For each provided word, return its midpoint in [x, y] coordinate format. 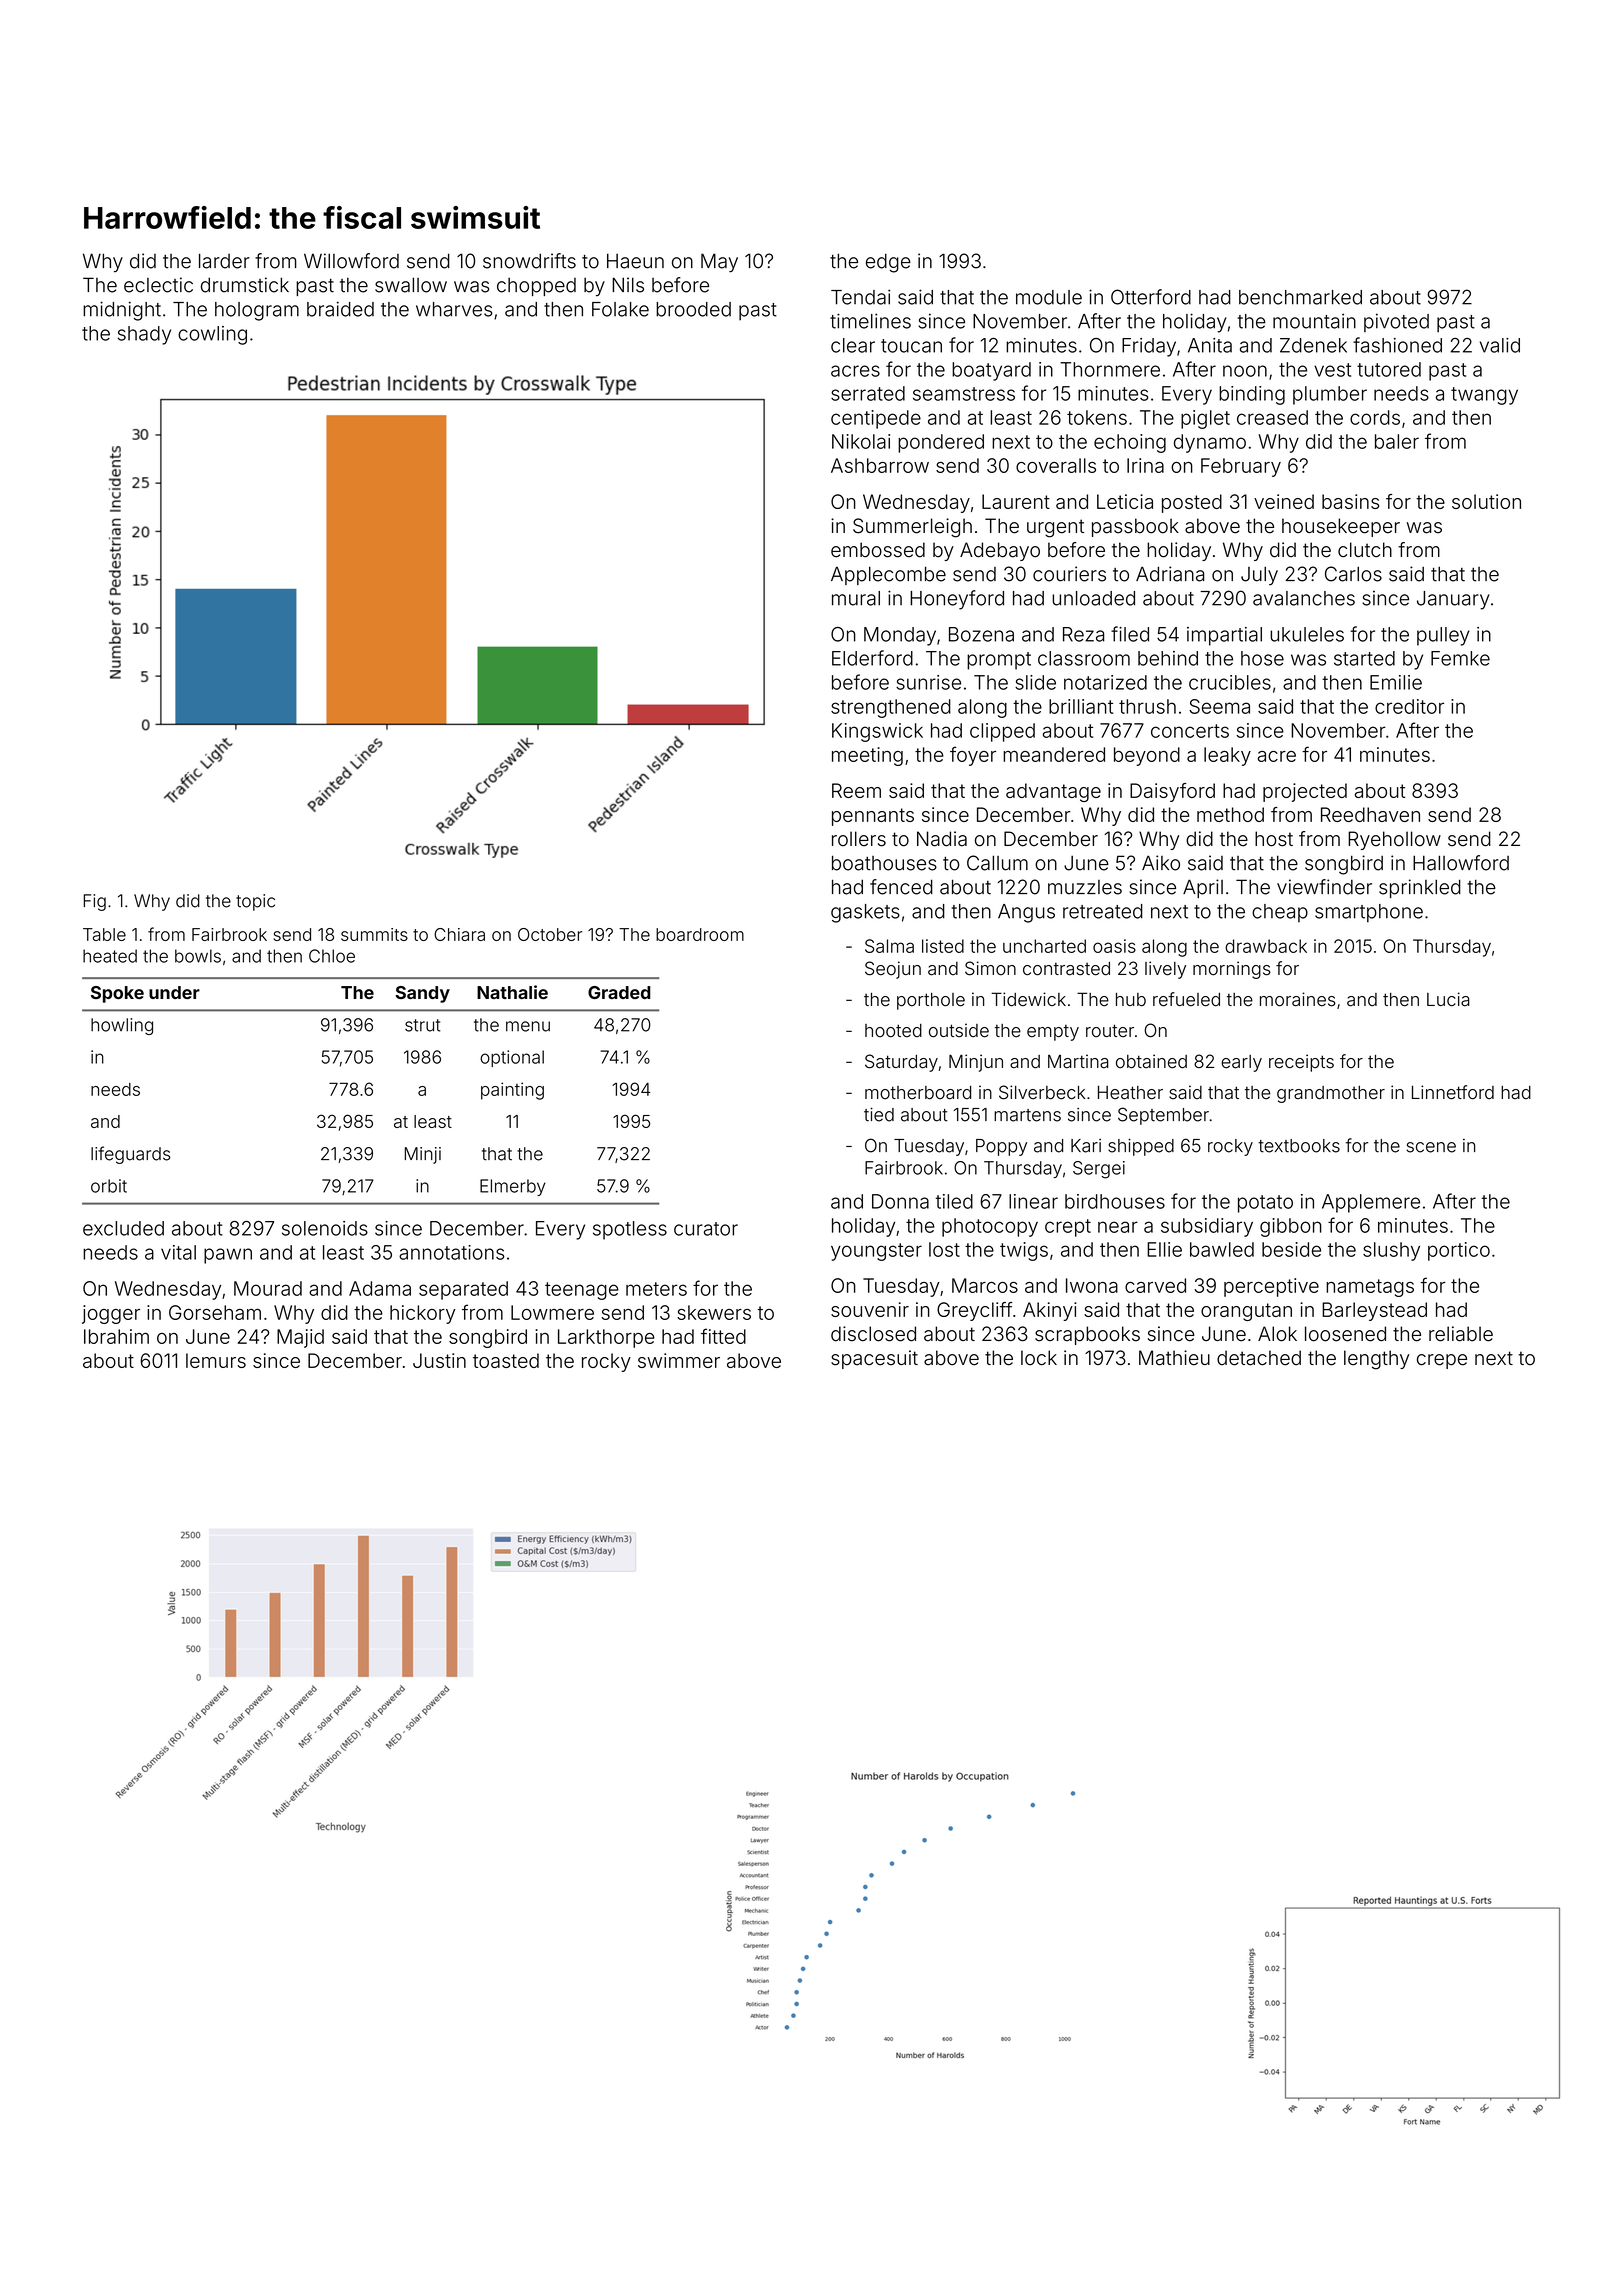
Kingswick [877, 732]
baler [1397, 441]
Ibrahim [116, 1336]
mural [856, 598]
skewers [714, 1312]
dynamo [1210, 443]
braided [340, 309]
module [1049, 297]
